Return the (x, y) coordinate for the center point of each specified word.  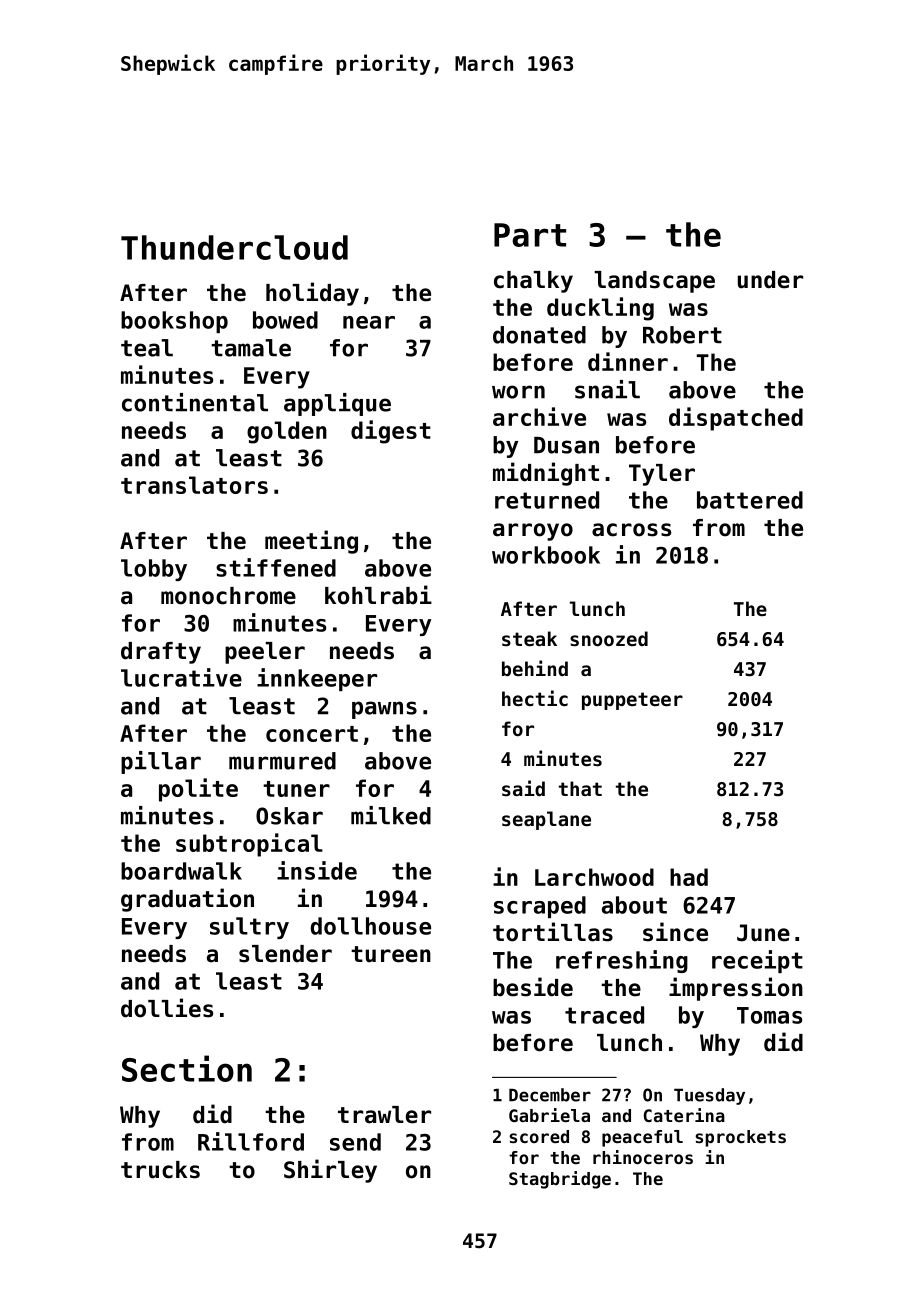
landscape (654, 282)
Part (530, 235)
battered (750, 500)
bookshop (174, 322)
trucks (160, 1170)
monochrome (228, 596)
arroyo (533, 532)
